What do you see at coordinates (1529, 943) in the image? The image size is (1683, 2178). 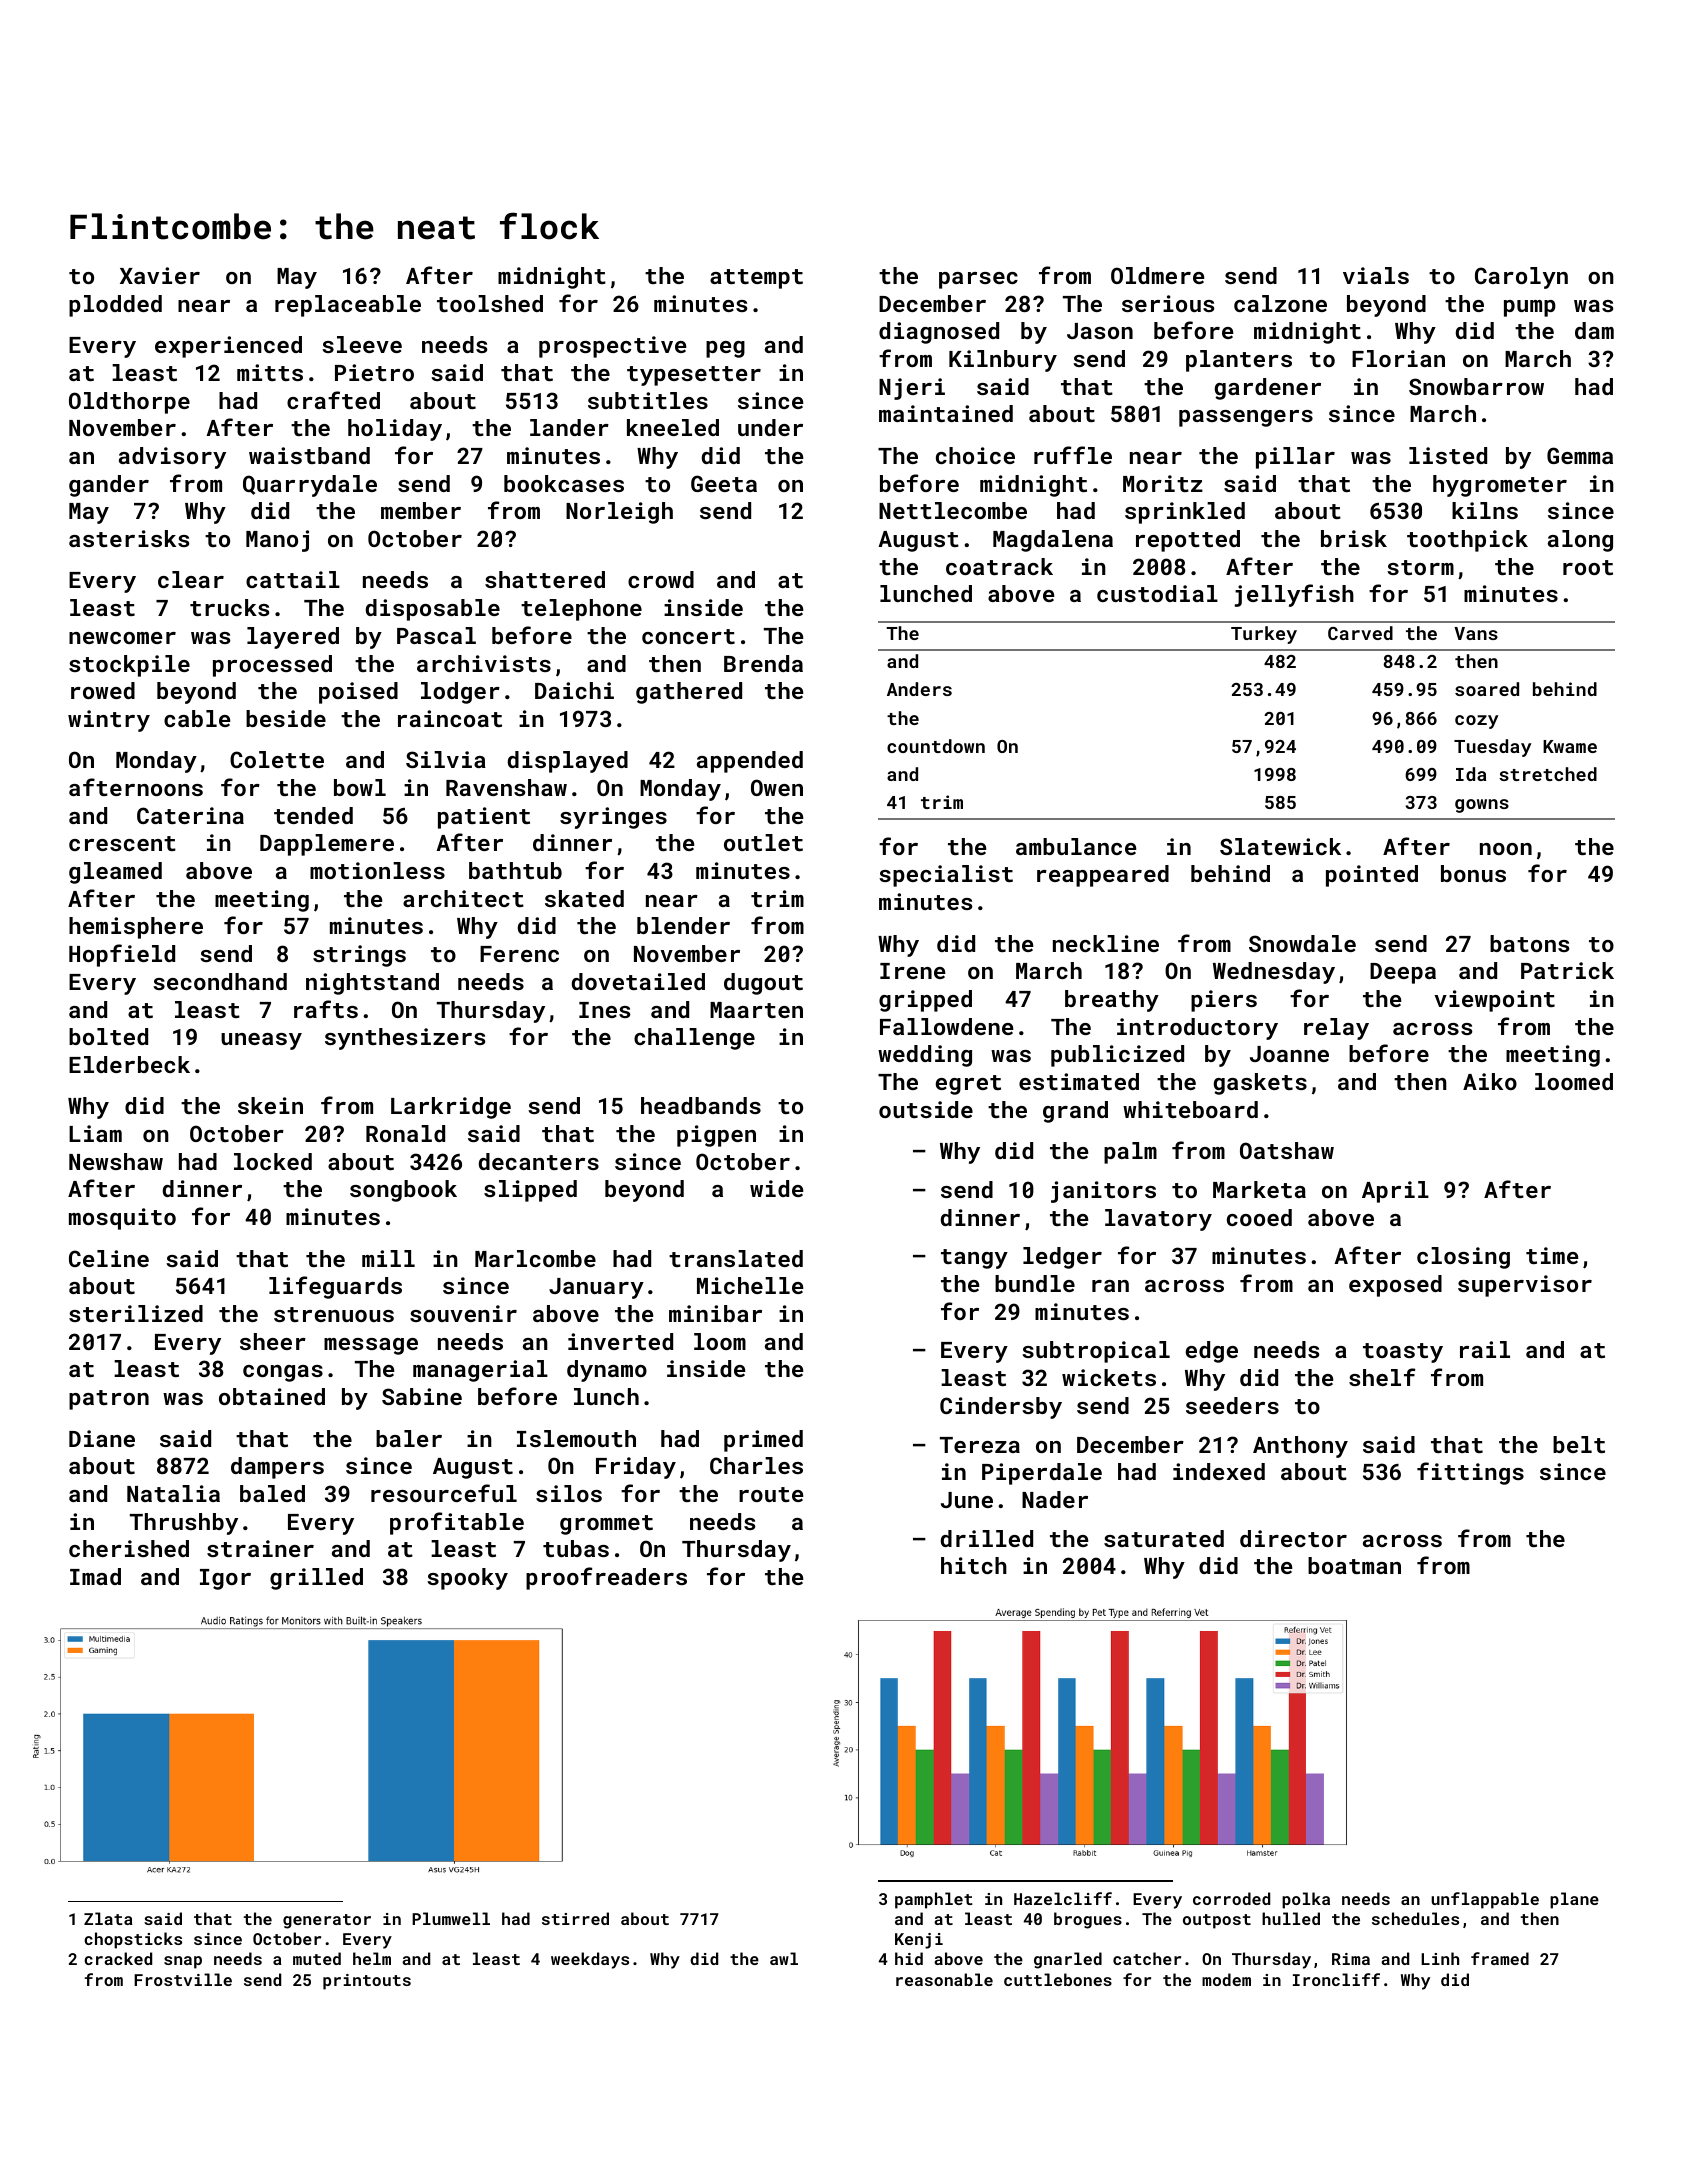 I see `batons` at bounding box center [1529, 943].
